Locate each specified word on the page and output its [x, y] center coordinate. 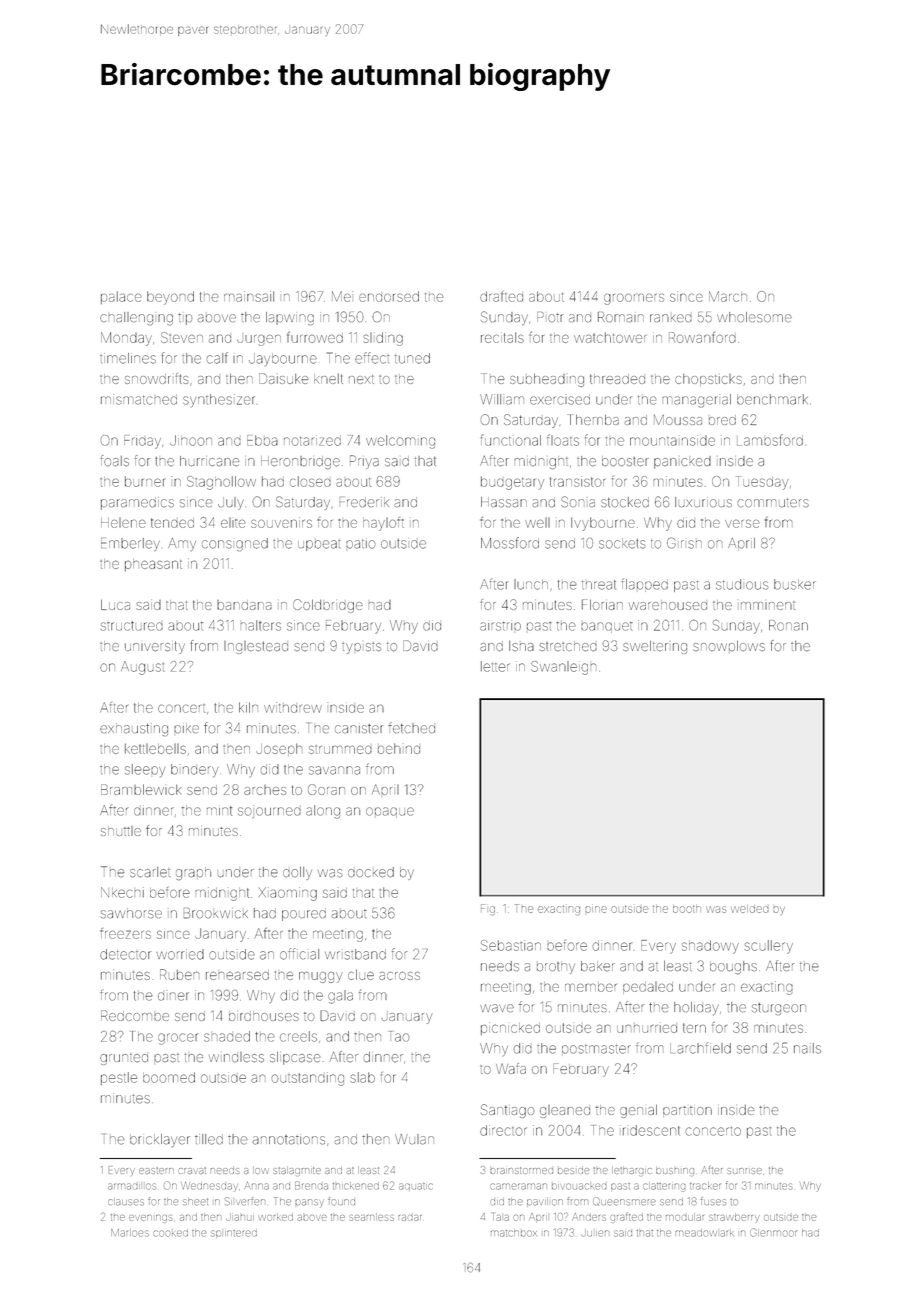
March [728, 296]
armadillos [131, 1186]
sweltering [655, 647]
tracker [705, 1186]
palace [121, 297]
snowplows [729, 646]
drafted [501, 296]
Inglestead [256, 647]
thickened [356, 1186]
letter [495, 666]
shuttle [121, 831]
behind [399, 748]
